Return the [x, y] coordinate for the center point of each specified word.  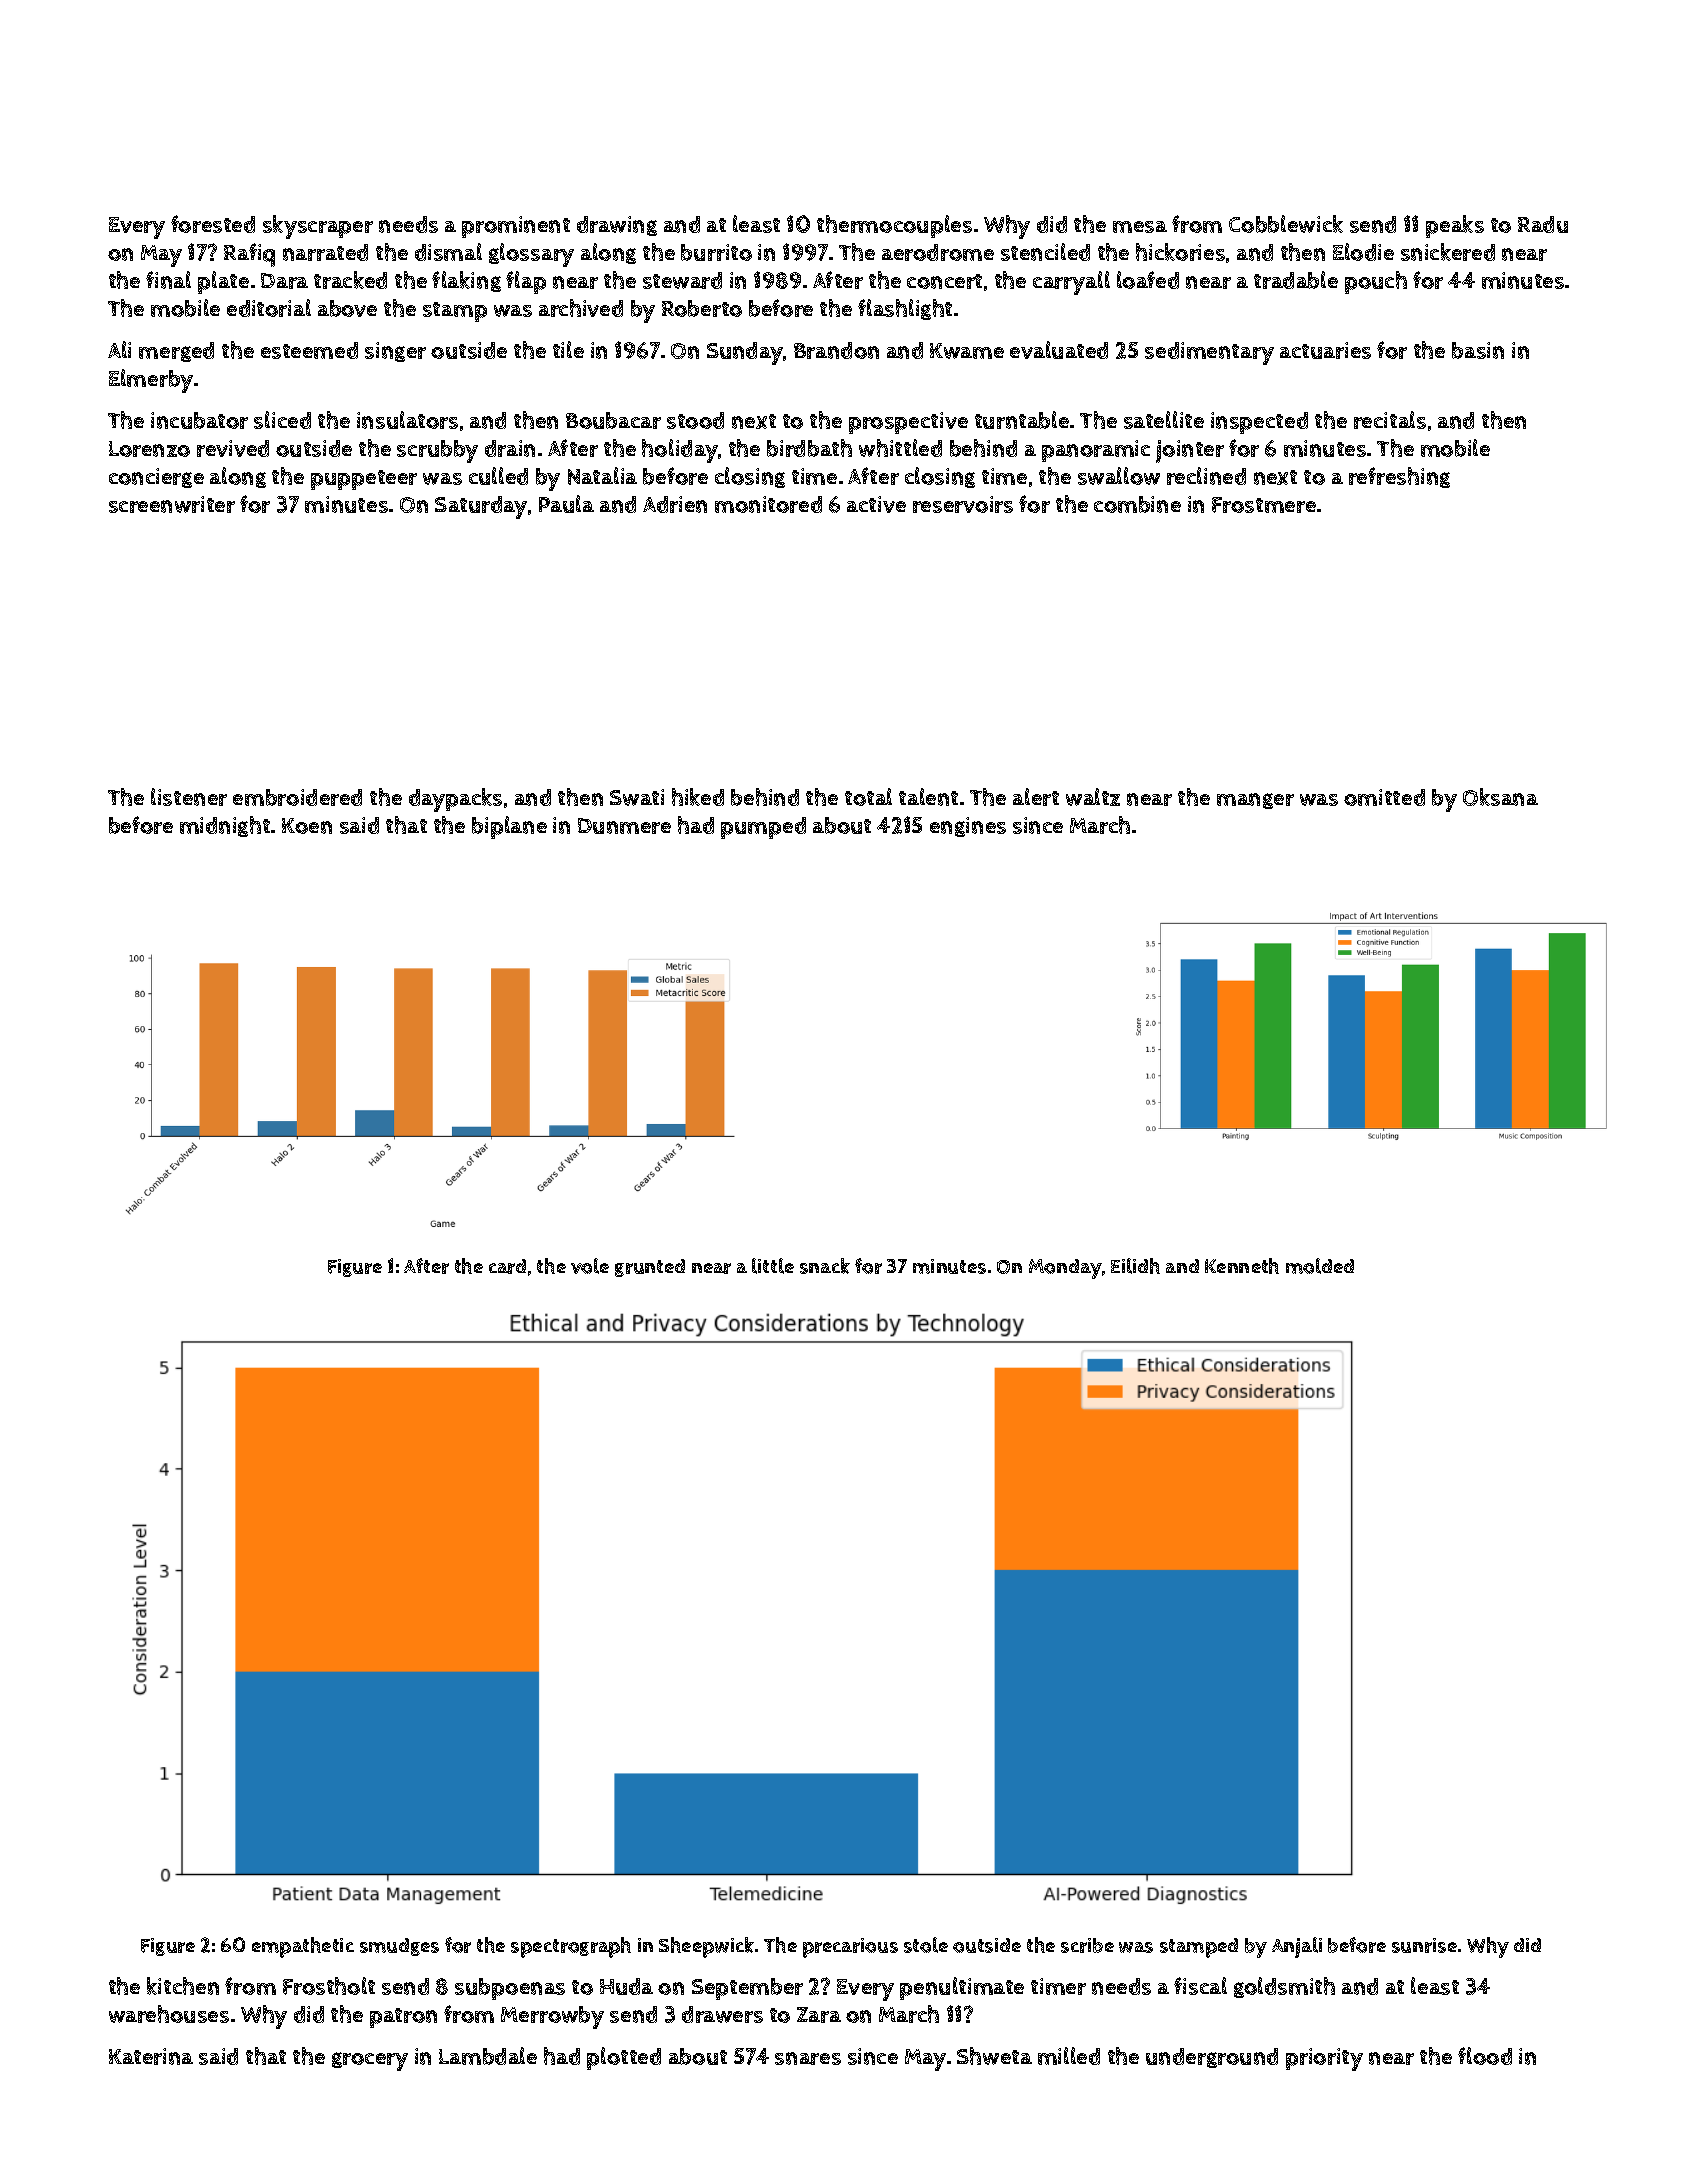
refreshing [1399, 477]
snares [808, 2058]
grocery [370, 2061]
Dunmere [624, 826]
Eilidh [1135, 1266]
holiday [680, 451]
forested [213, 224]
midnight [225, 826]
